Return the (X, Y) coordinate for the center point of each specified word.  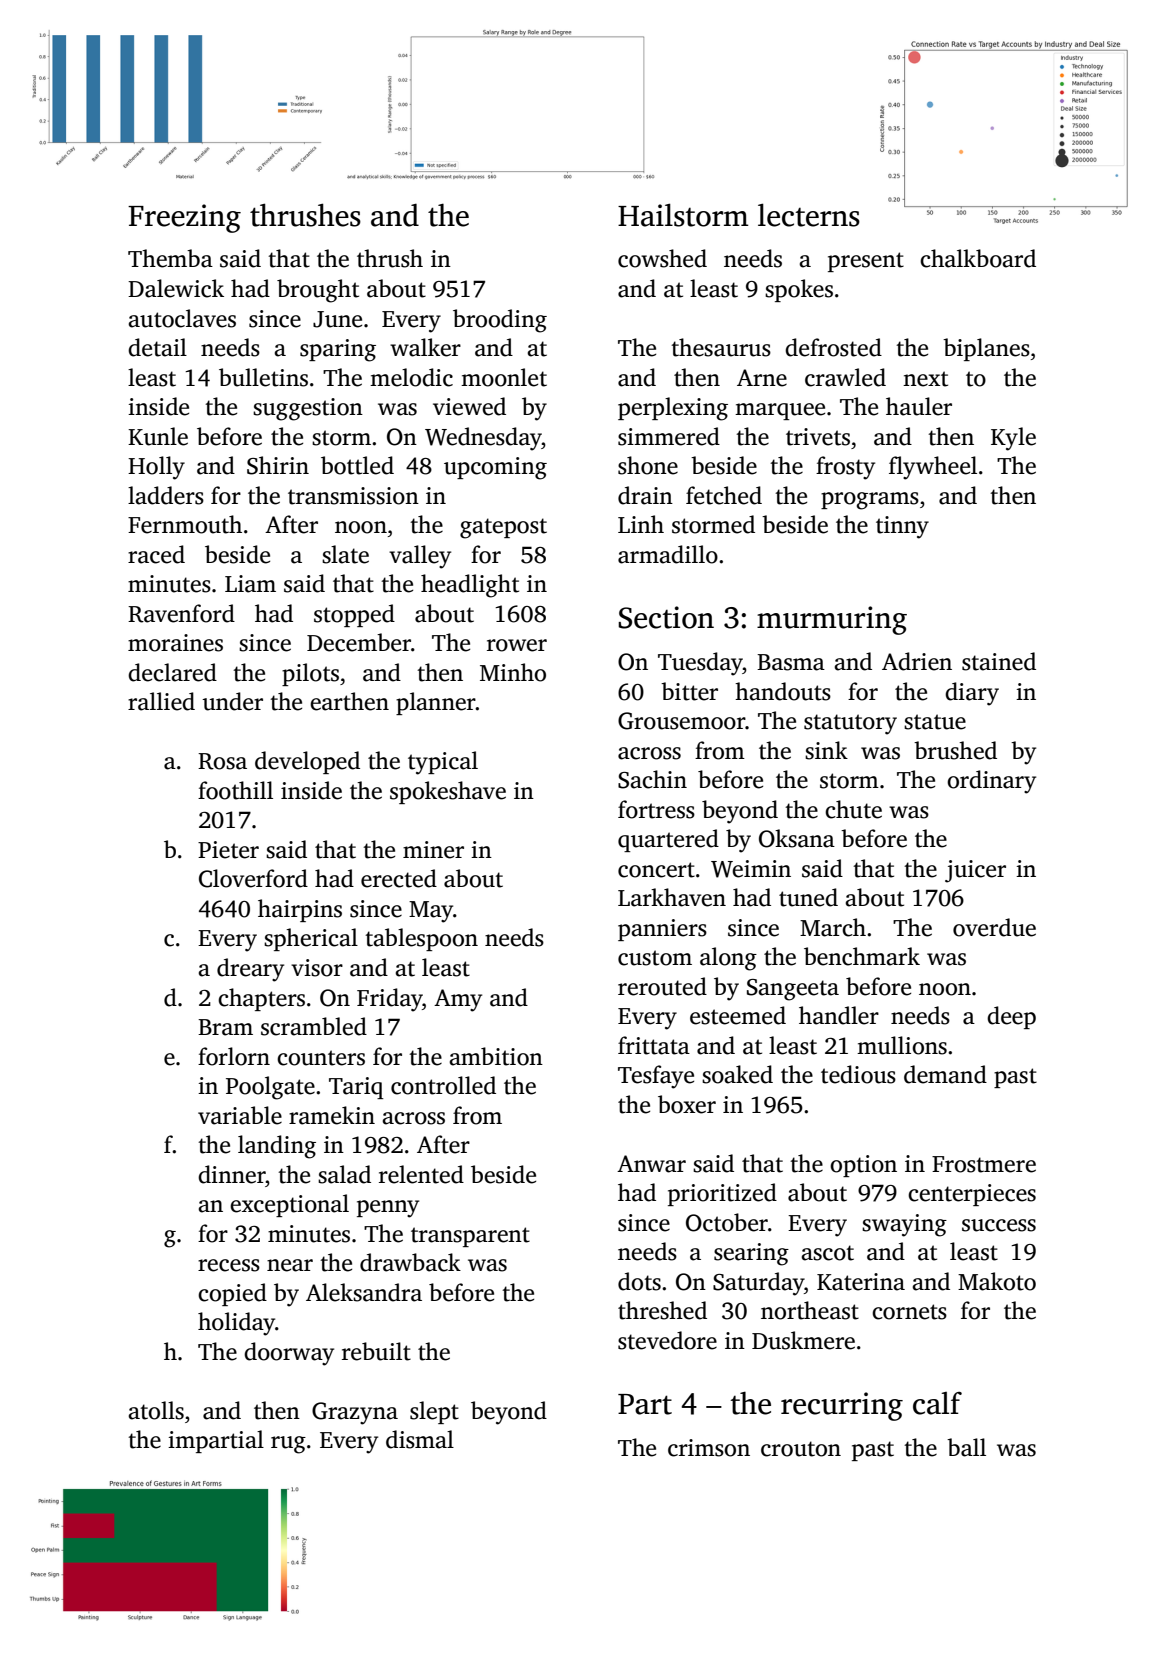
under (232, 701)
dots (639, 1281)
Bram (225, 1027)
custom (655, 958)
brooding (500, 321)
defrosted (833, 347)
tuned (808, 897)
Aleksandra (364, 1292)
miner (433, 850)
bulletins (263, 377)
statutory (850, 724)
